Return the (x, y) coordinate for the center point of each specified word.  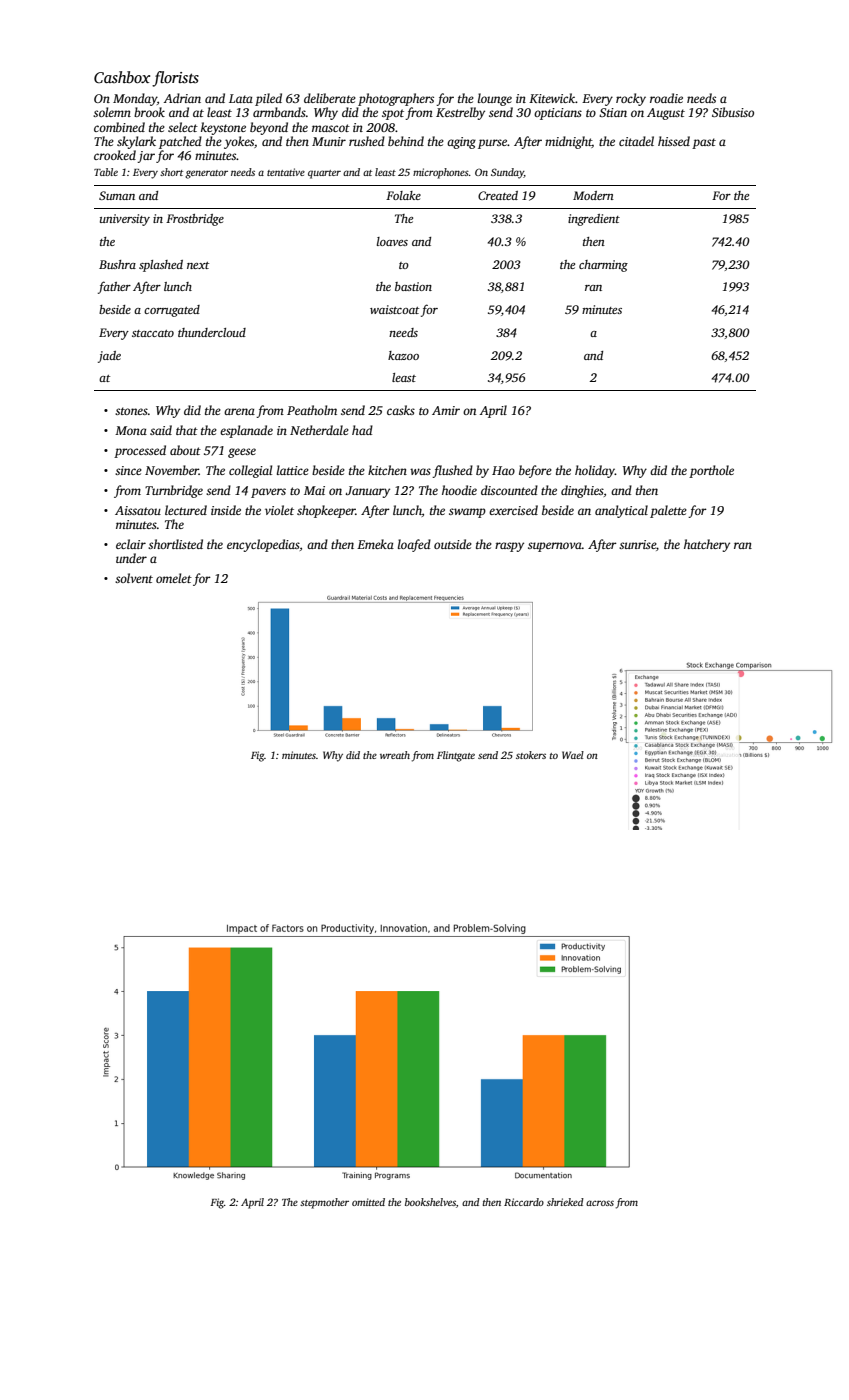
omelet (174, 578)
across (600, 1203)
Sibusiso (733, 112)
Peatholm (312, 410)
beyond (269, 128)
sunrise (637, 544)
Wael (573, 755)
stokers (531, 755)
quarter (324, 174)
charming (603, 266)
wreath (395, 755)
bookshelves (430, 1202)
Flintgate (456, 756)
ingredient (594, 220)
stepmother (324, 1203)
